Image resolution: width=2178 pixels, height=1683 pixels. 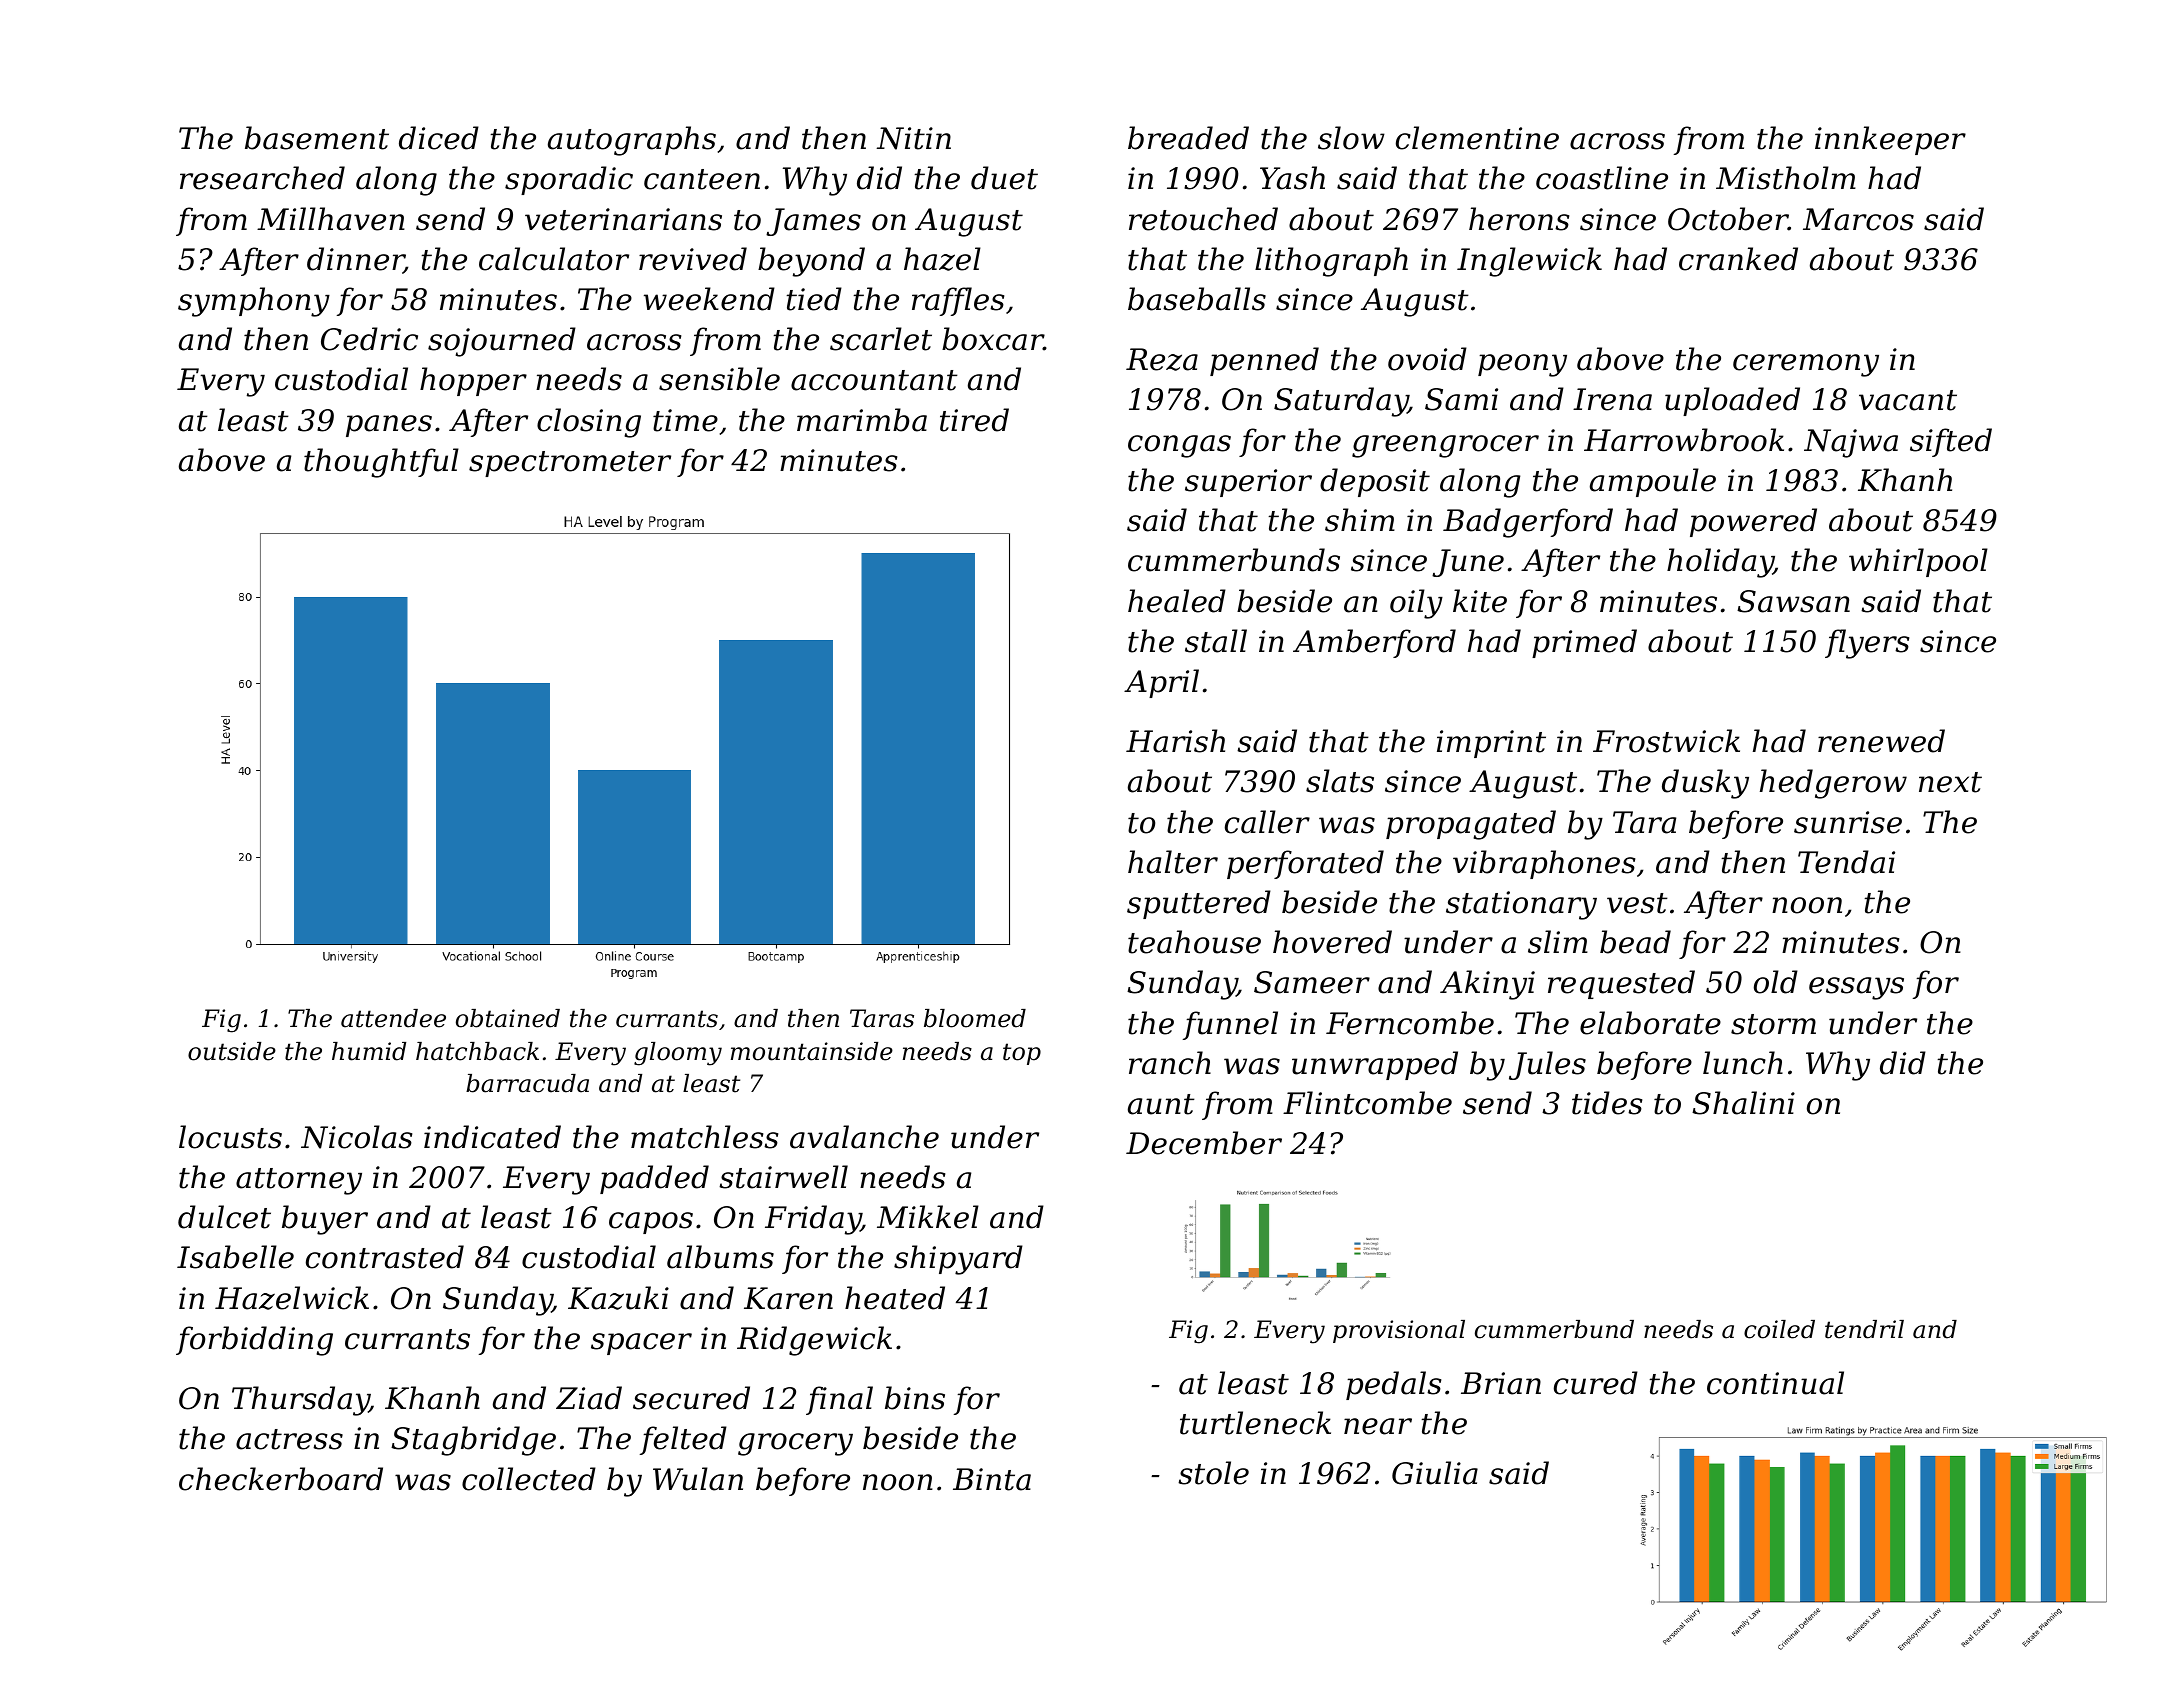 I want to click on breaded, so click(x=1188, y=138).
